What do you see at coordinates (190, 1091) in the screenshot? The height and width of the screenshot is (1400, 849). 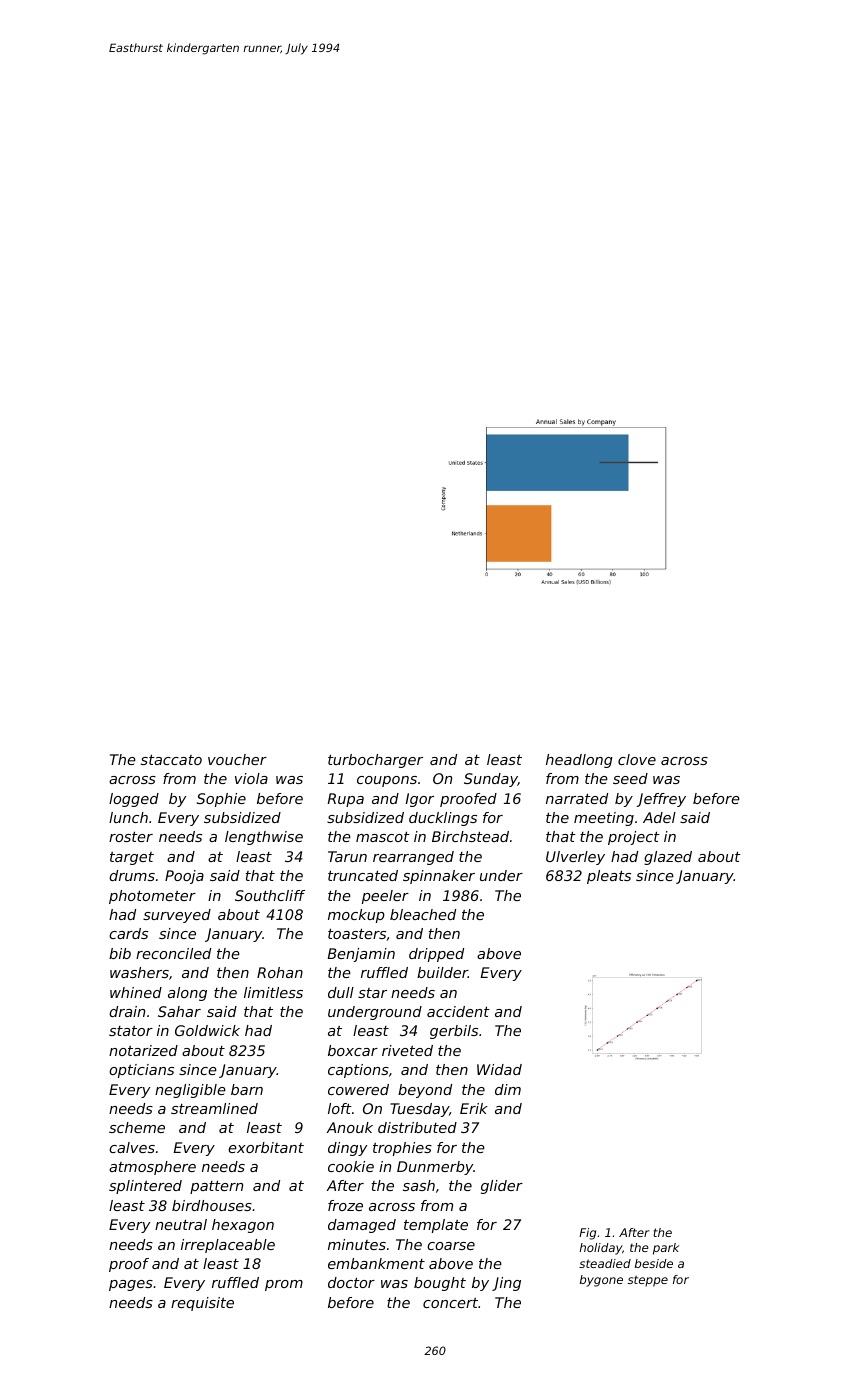 I see `negligible` at bounding box center [190, 1091].
